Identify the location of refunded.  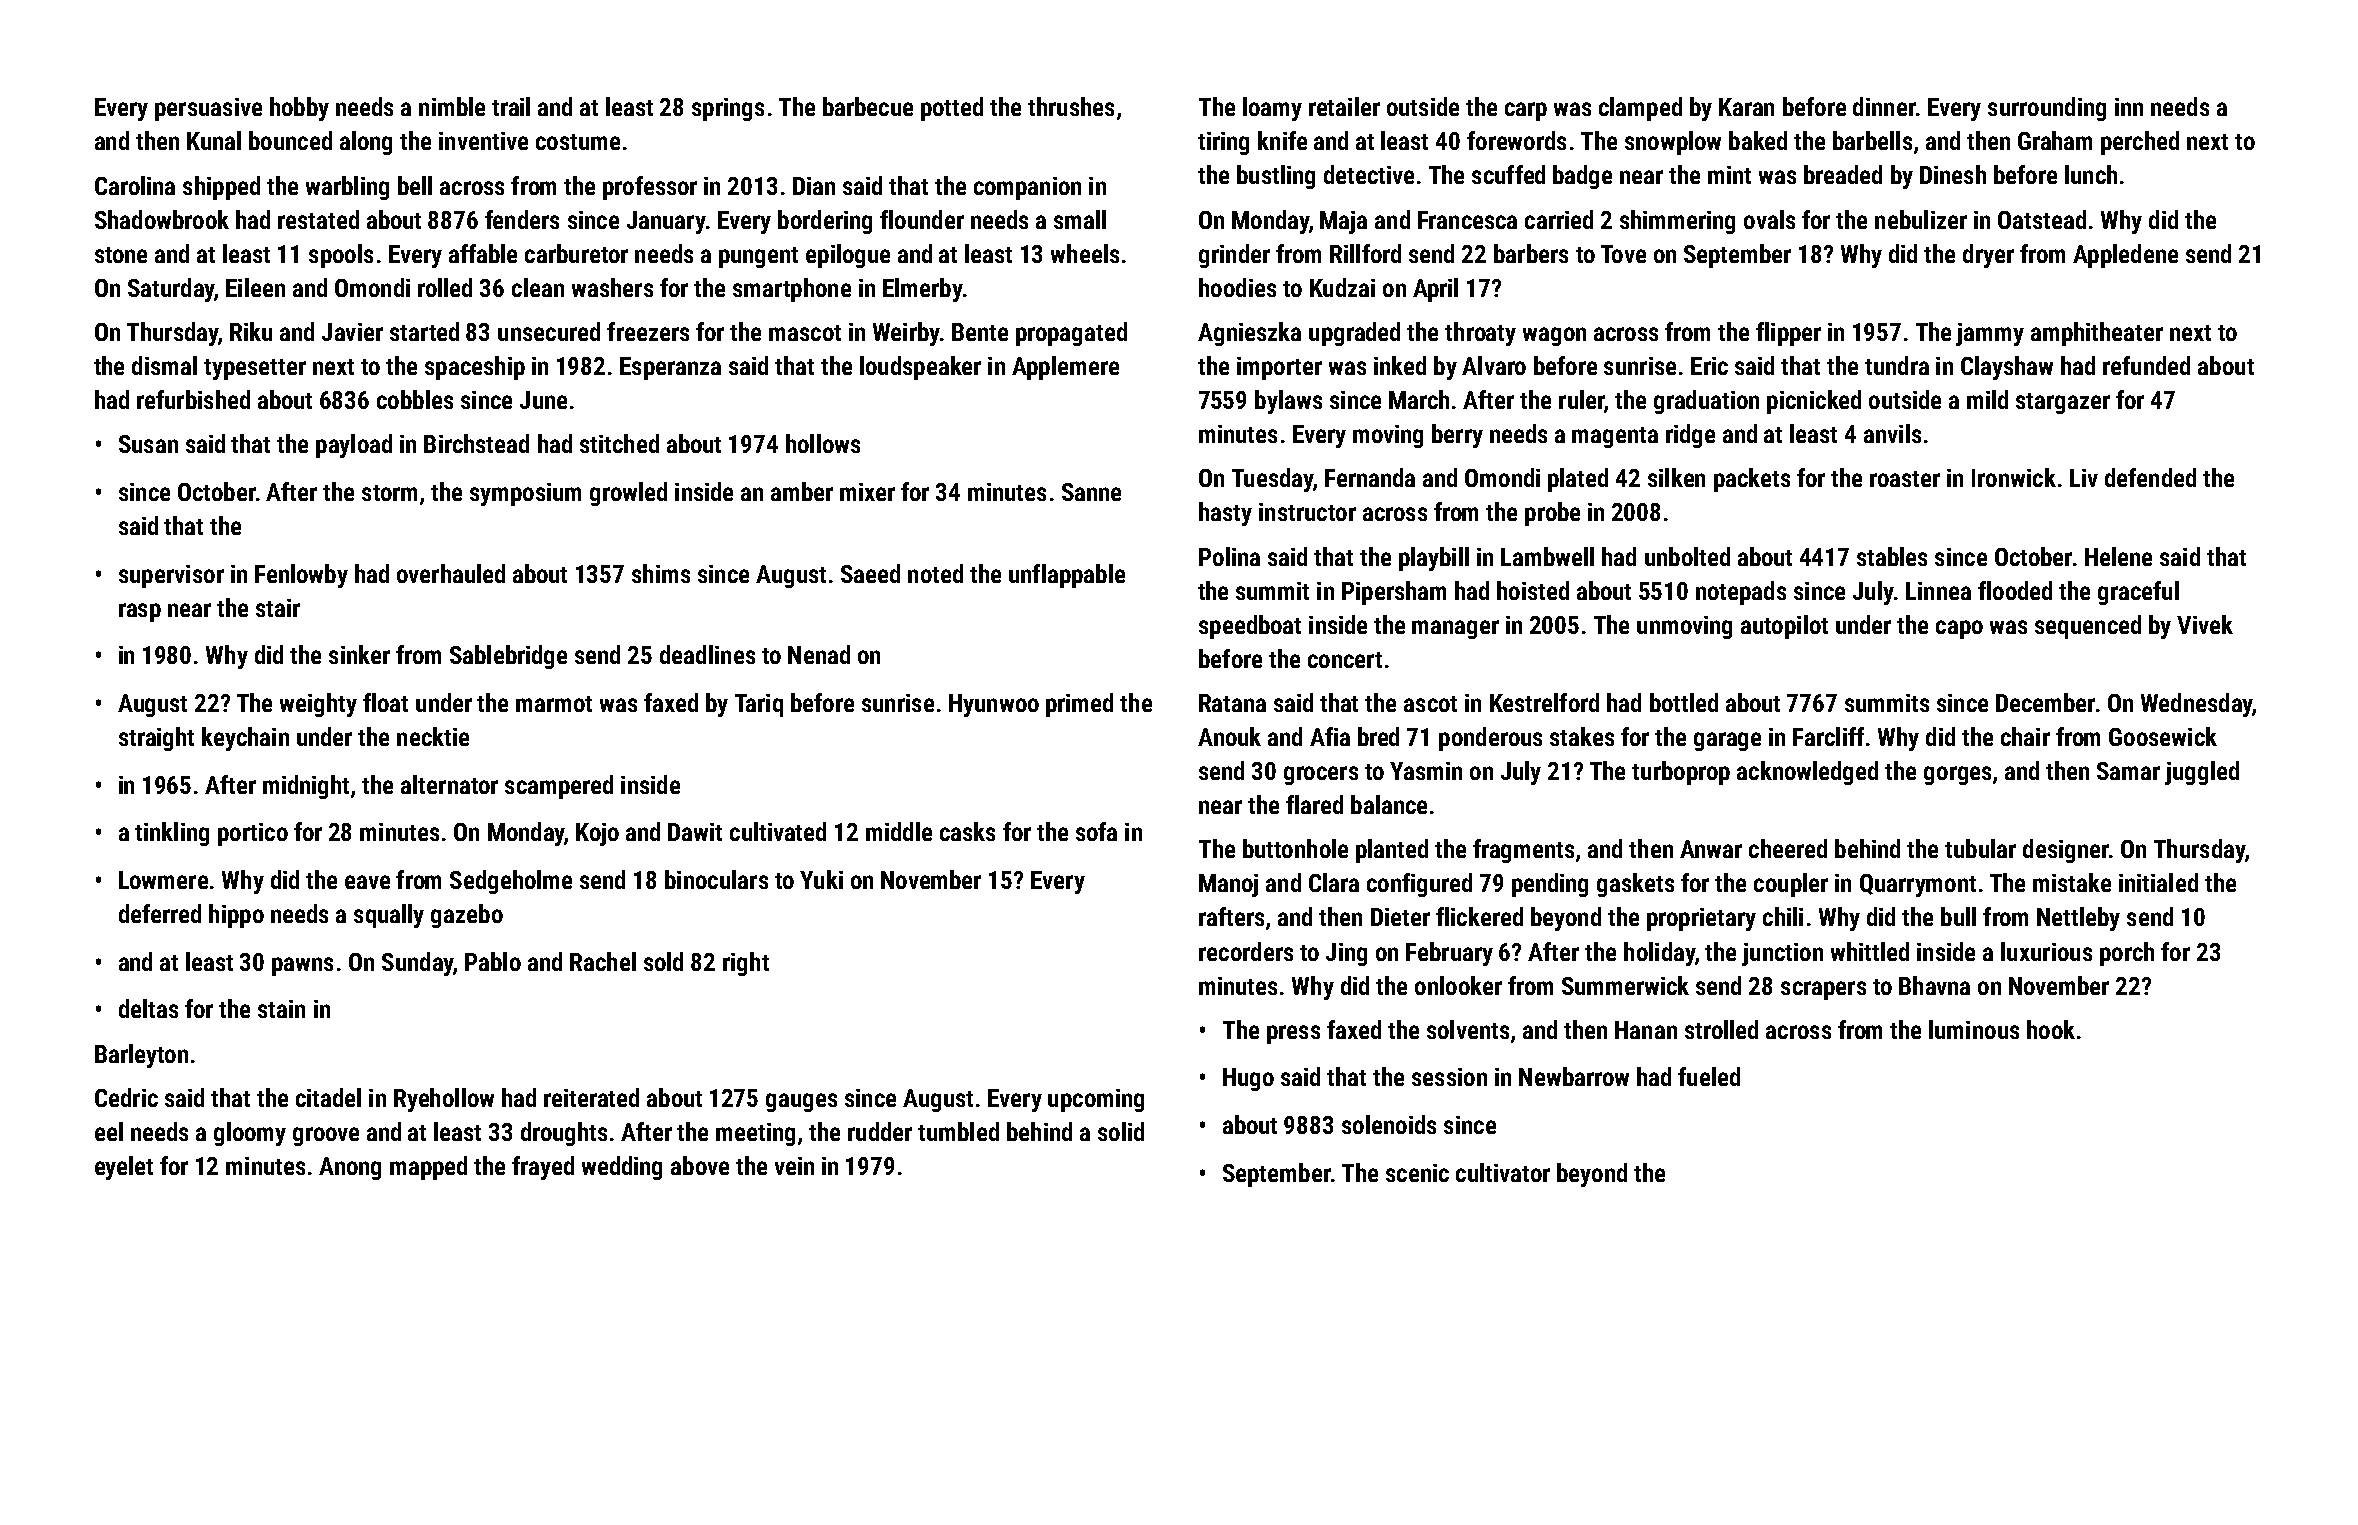
(2146, 365).
